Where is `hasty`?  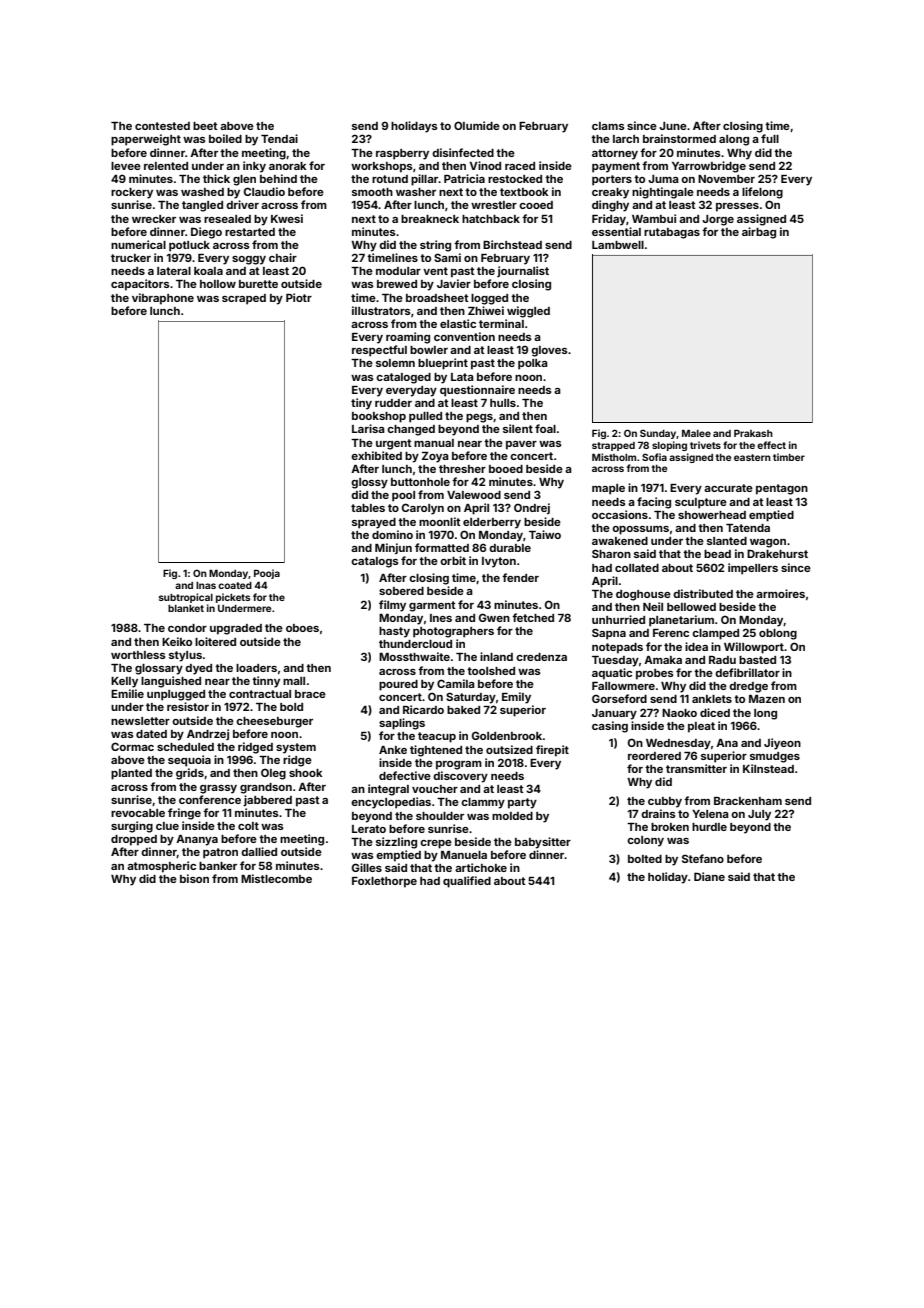
hasty is located at coordinates (394, 632).
